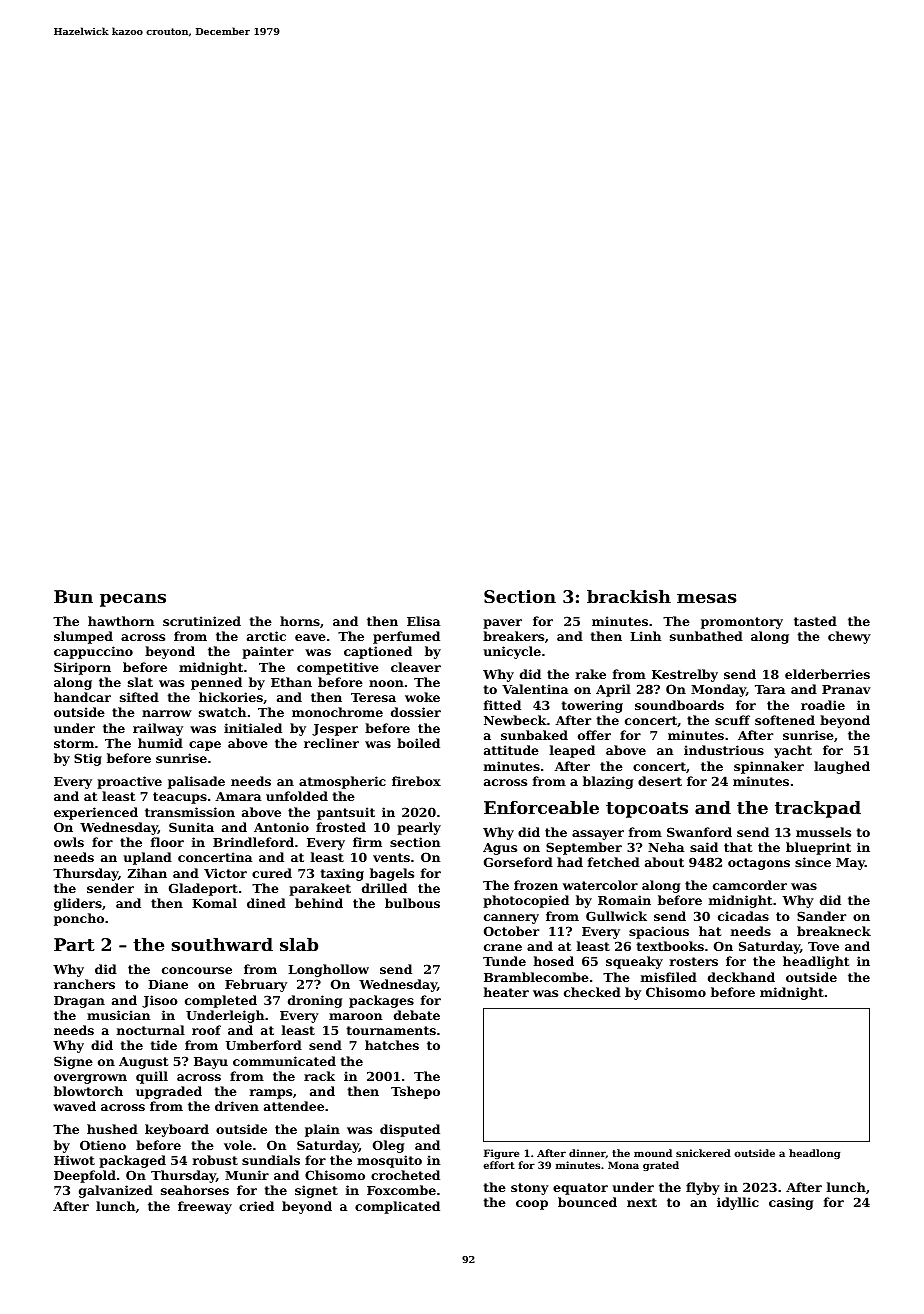 This screenshot has width=924, height=1314. What do you see at coordinates (83, 637) in the screenshot?
I see `slumped` at bounding box center [83, 637].
